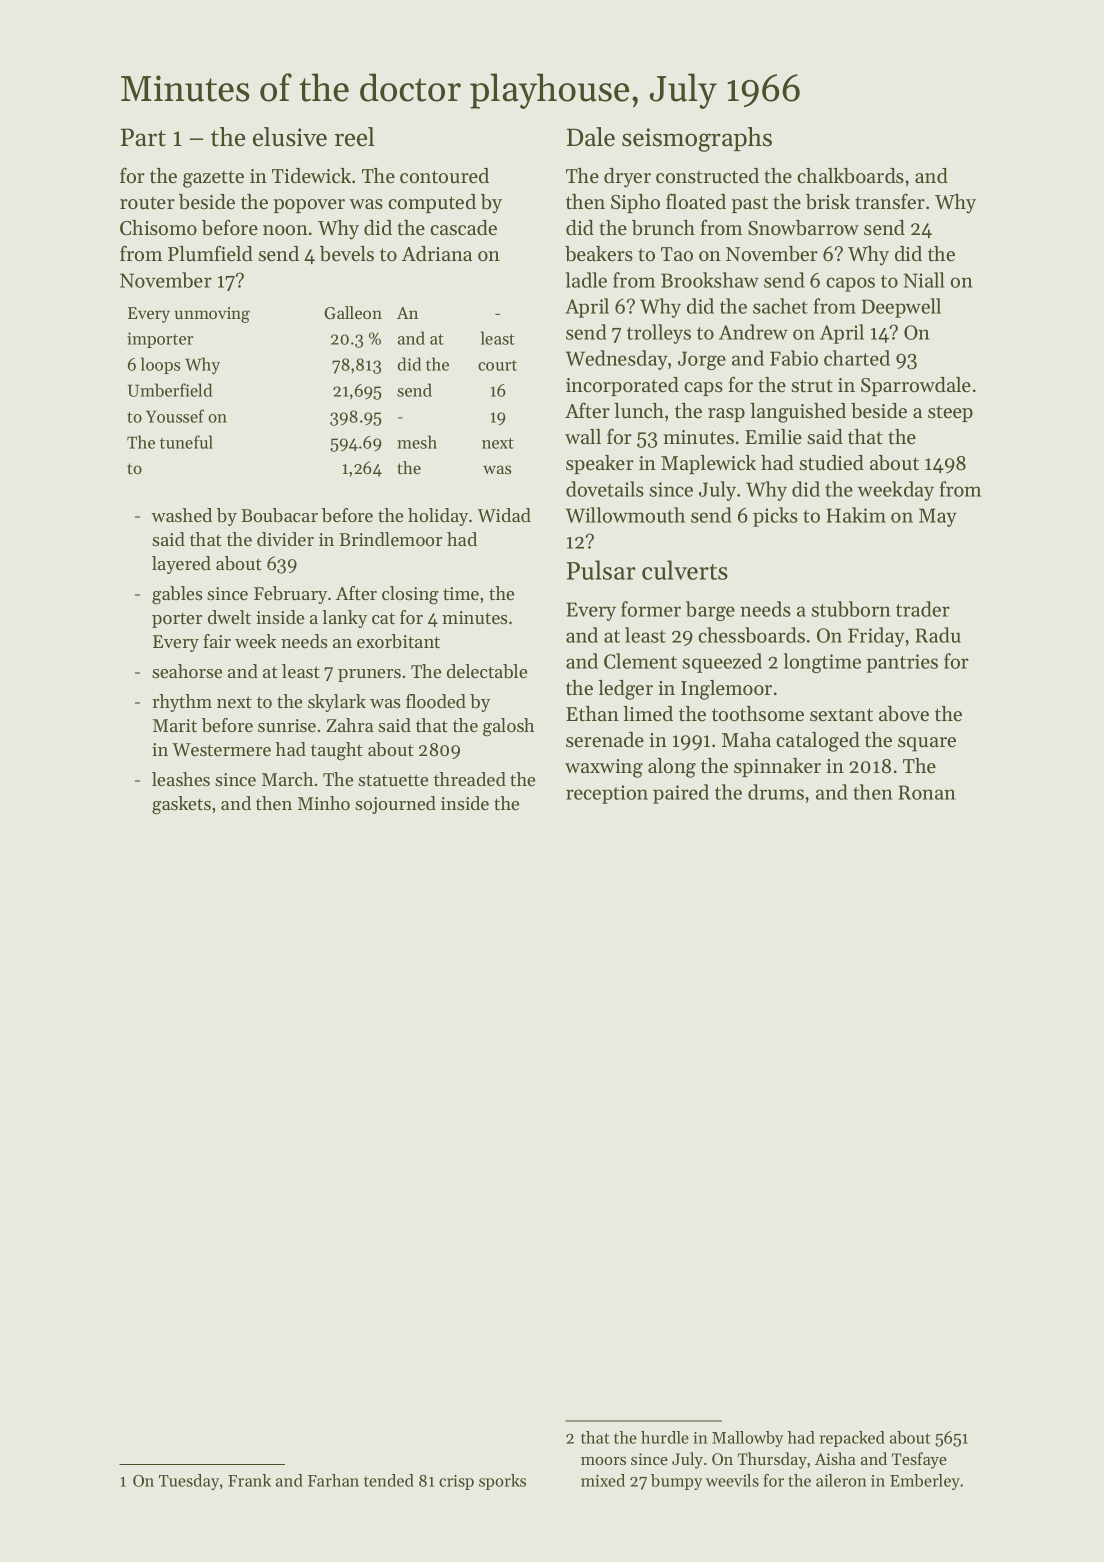  I want to click on Maplewick, so click(708, 464).
